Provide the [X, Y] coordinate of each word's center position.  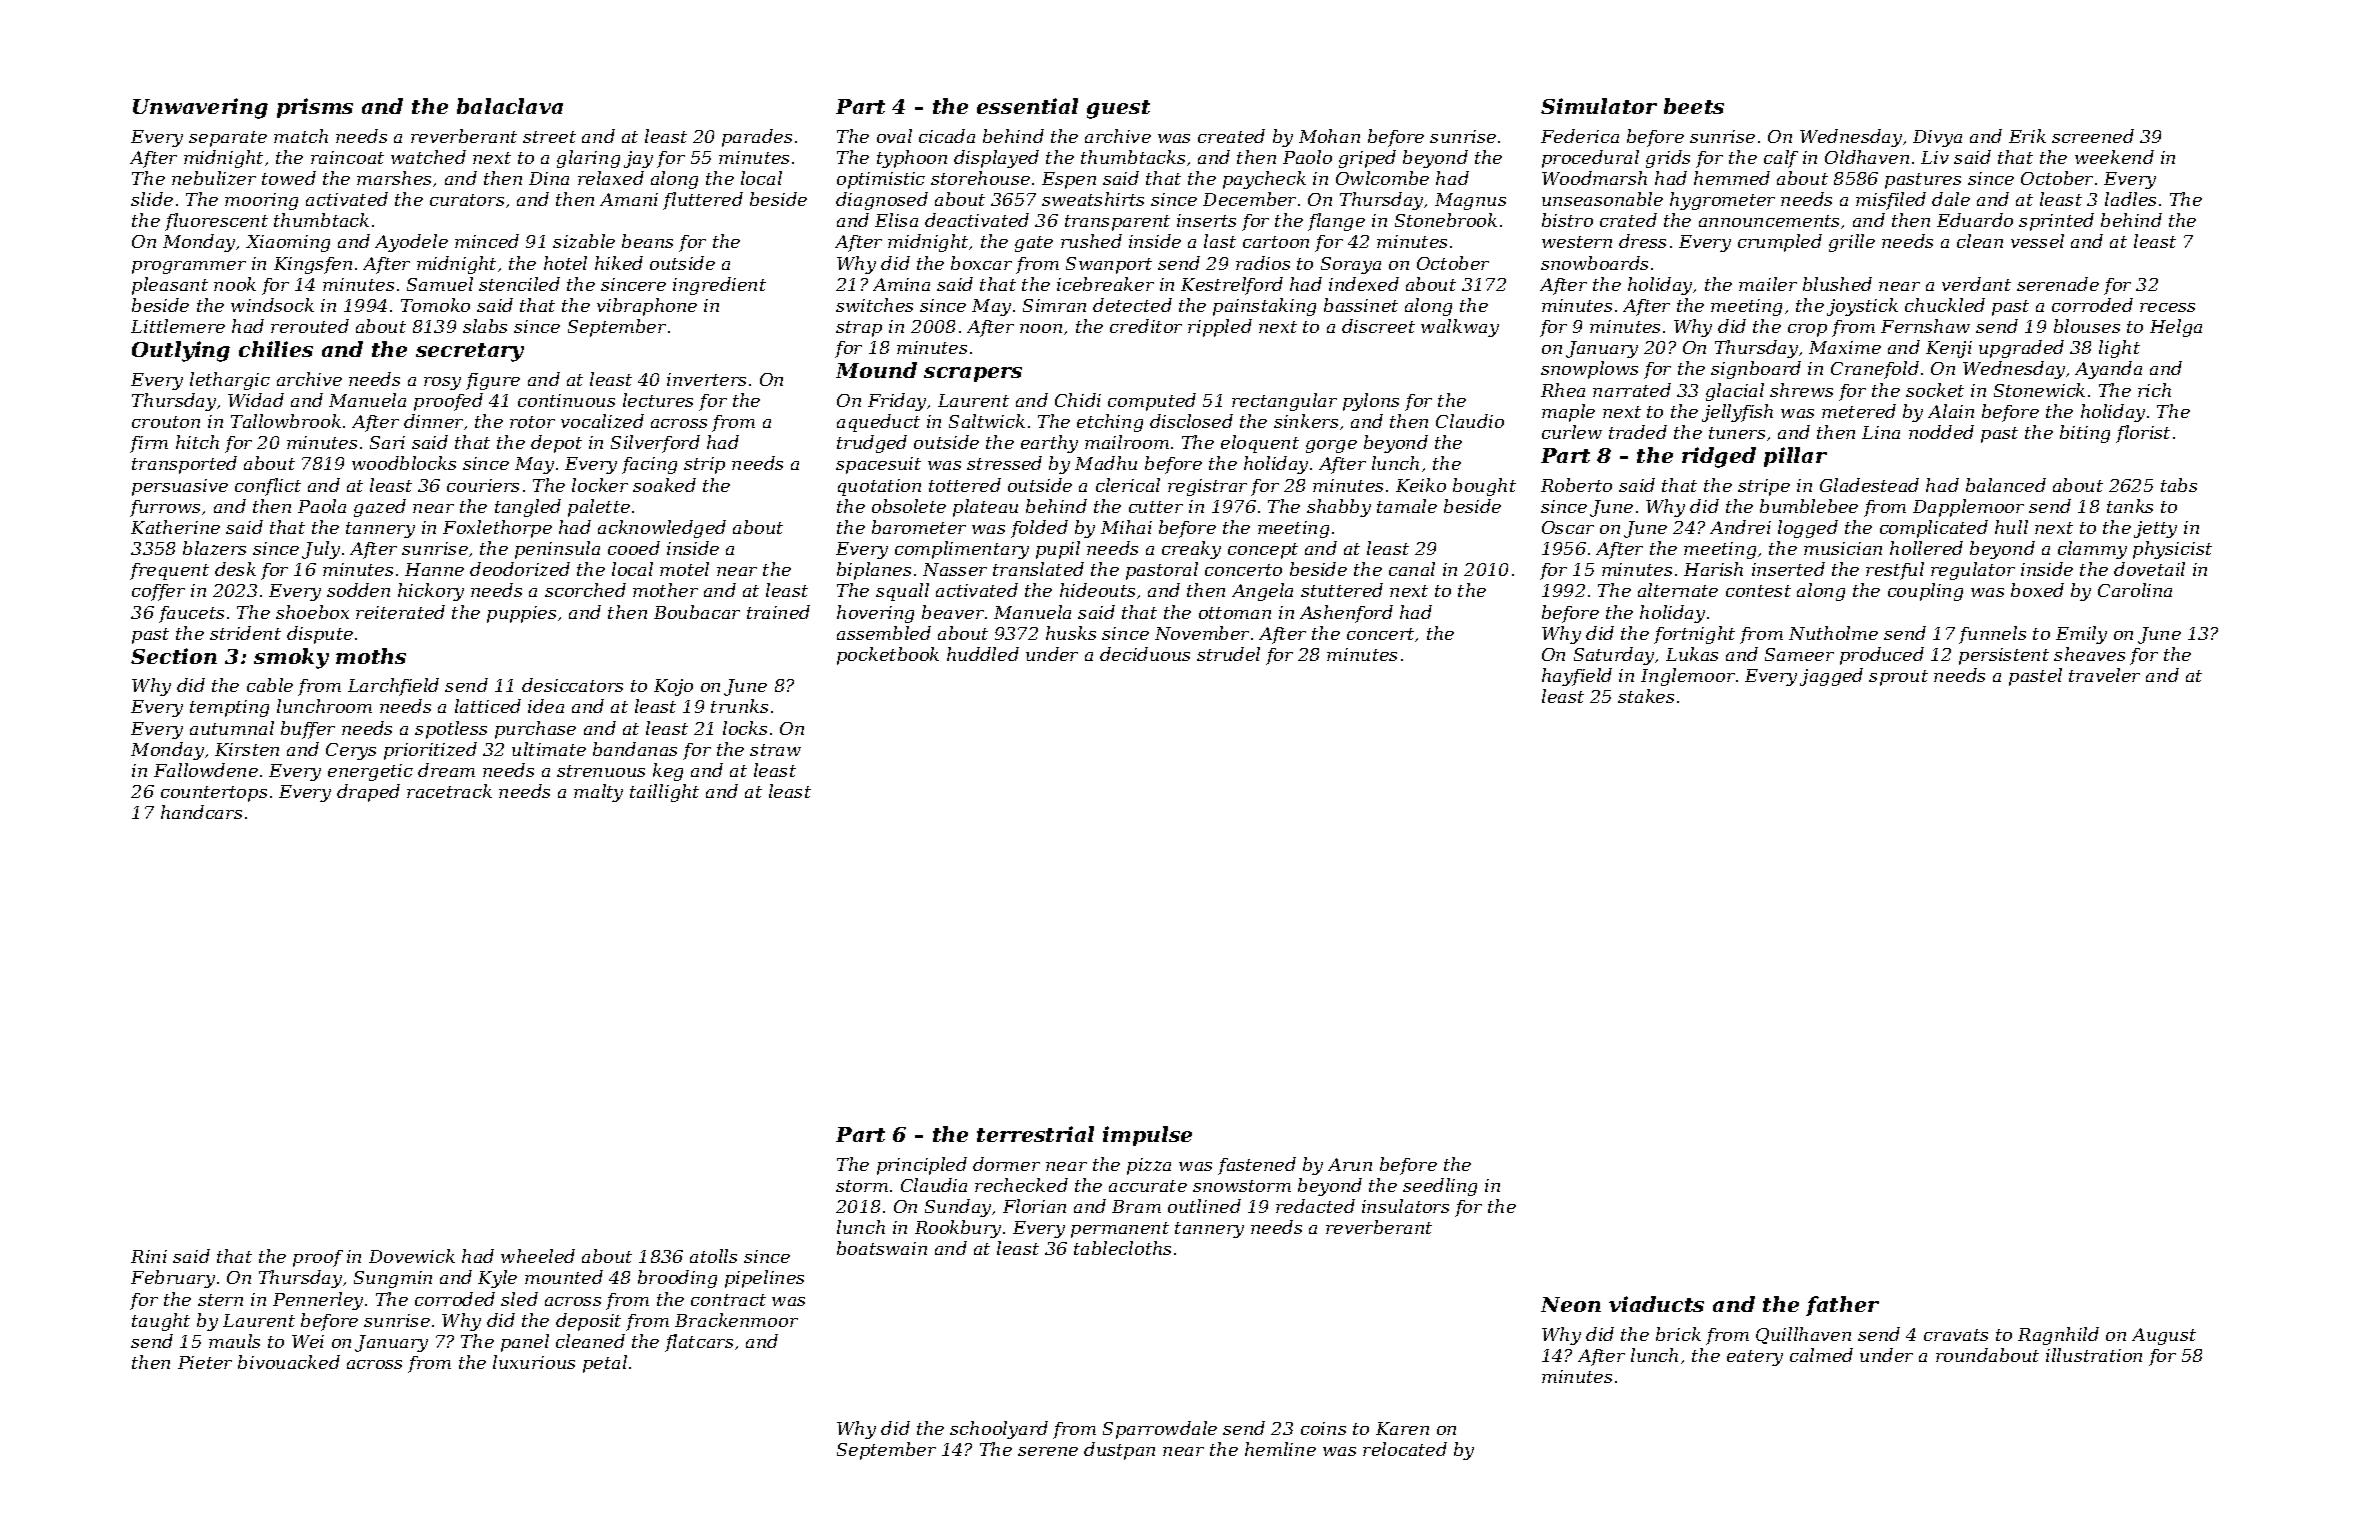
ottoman [1235, 613]
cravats [1956, 1335]
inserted [1788, 569]
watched [428, 157]
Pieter [205, 1362]
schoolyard [999, 1430]
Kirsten [247, 749]
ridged [1719, 457]
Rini [149, 1256]
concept [1263, 551]
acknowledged [662, 529]
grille [1852, 243]
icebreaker [1105, 284]
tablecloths [1122, 1248]
